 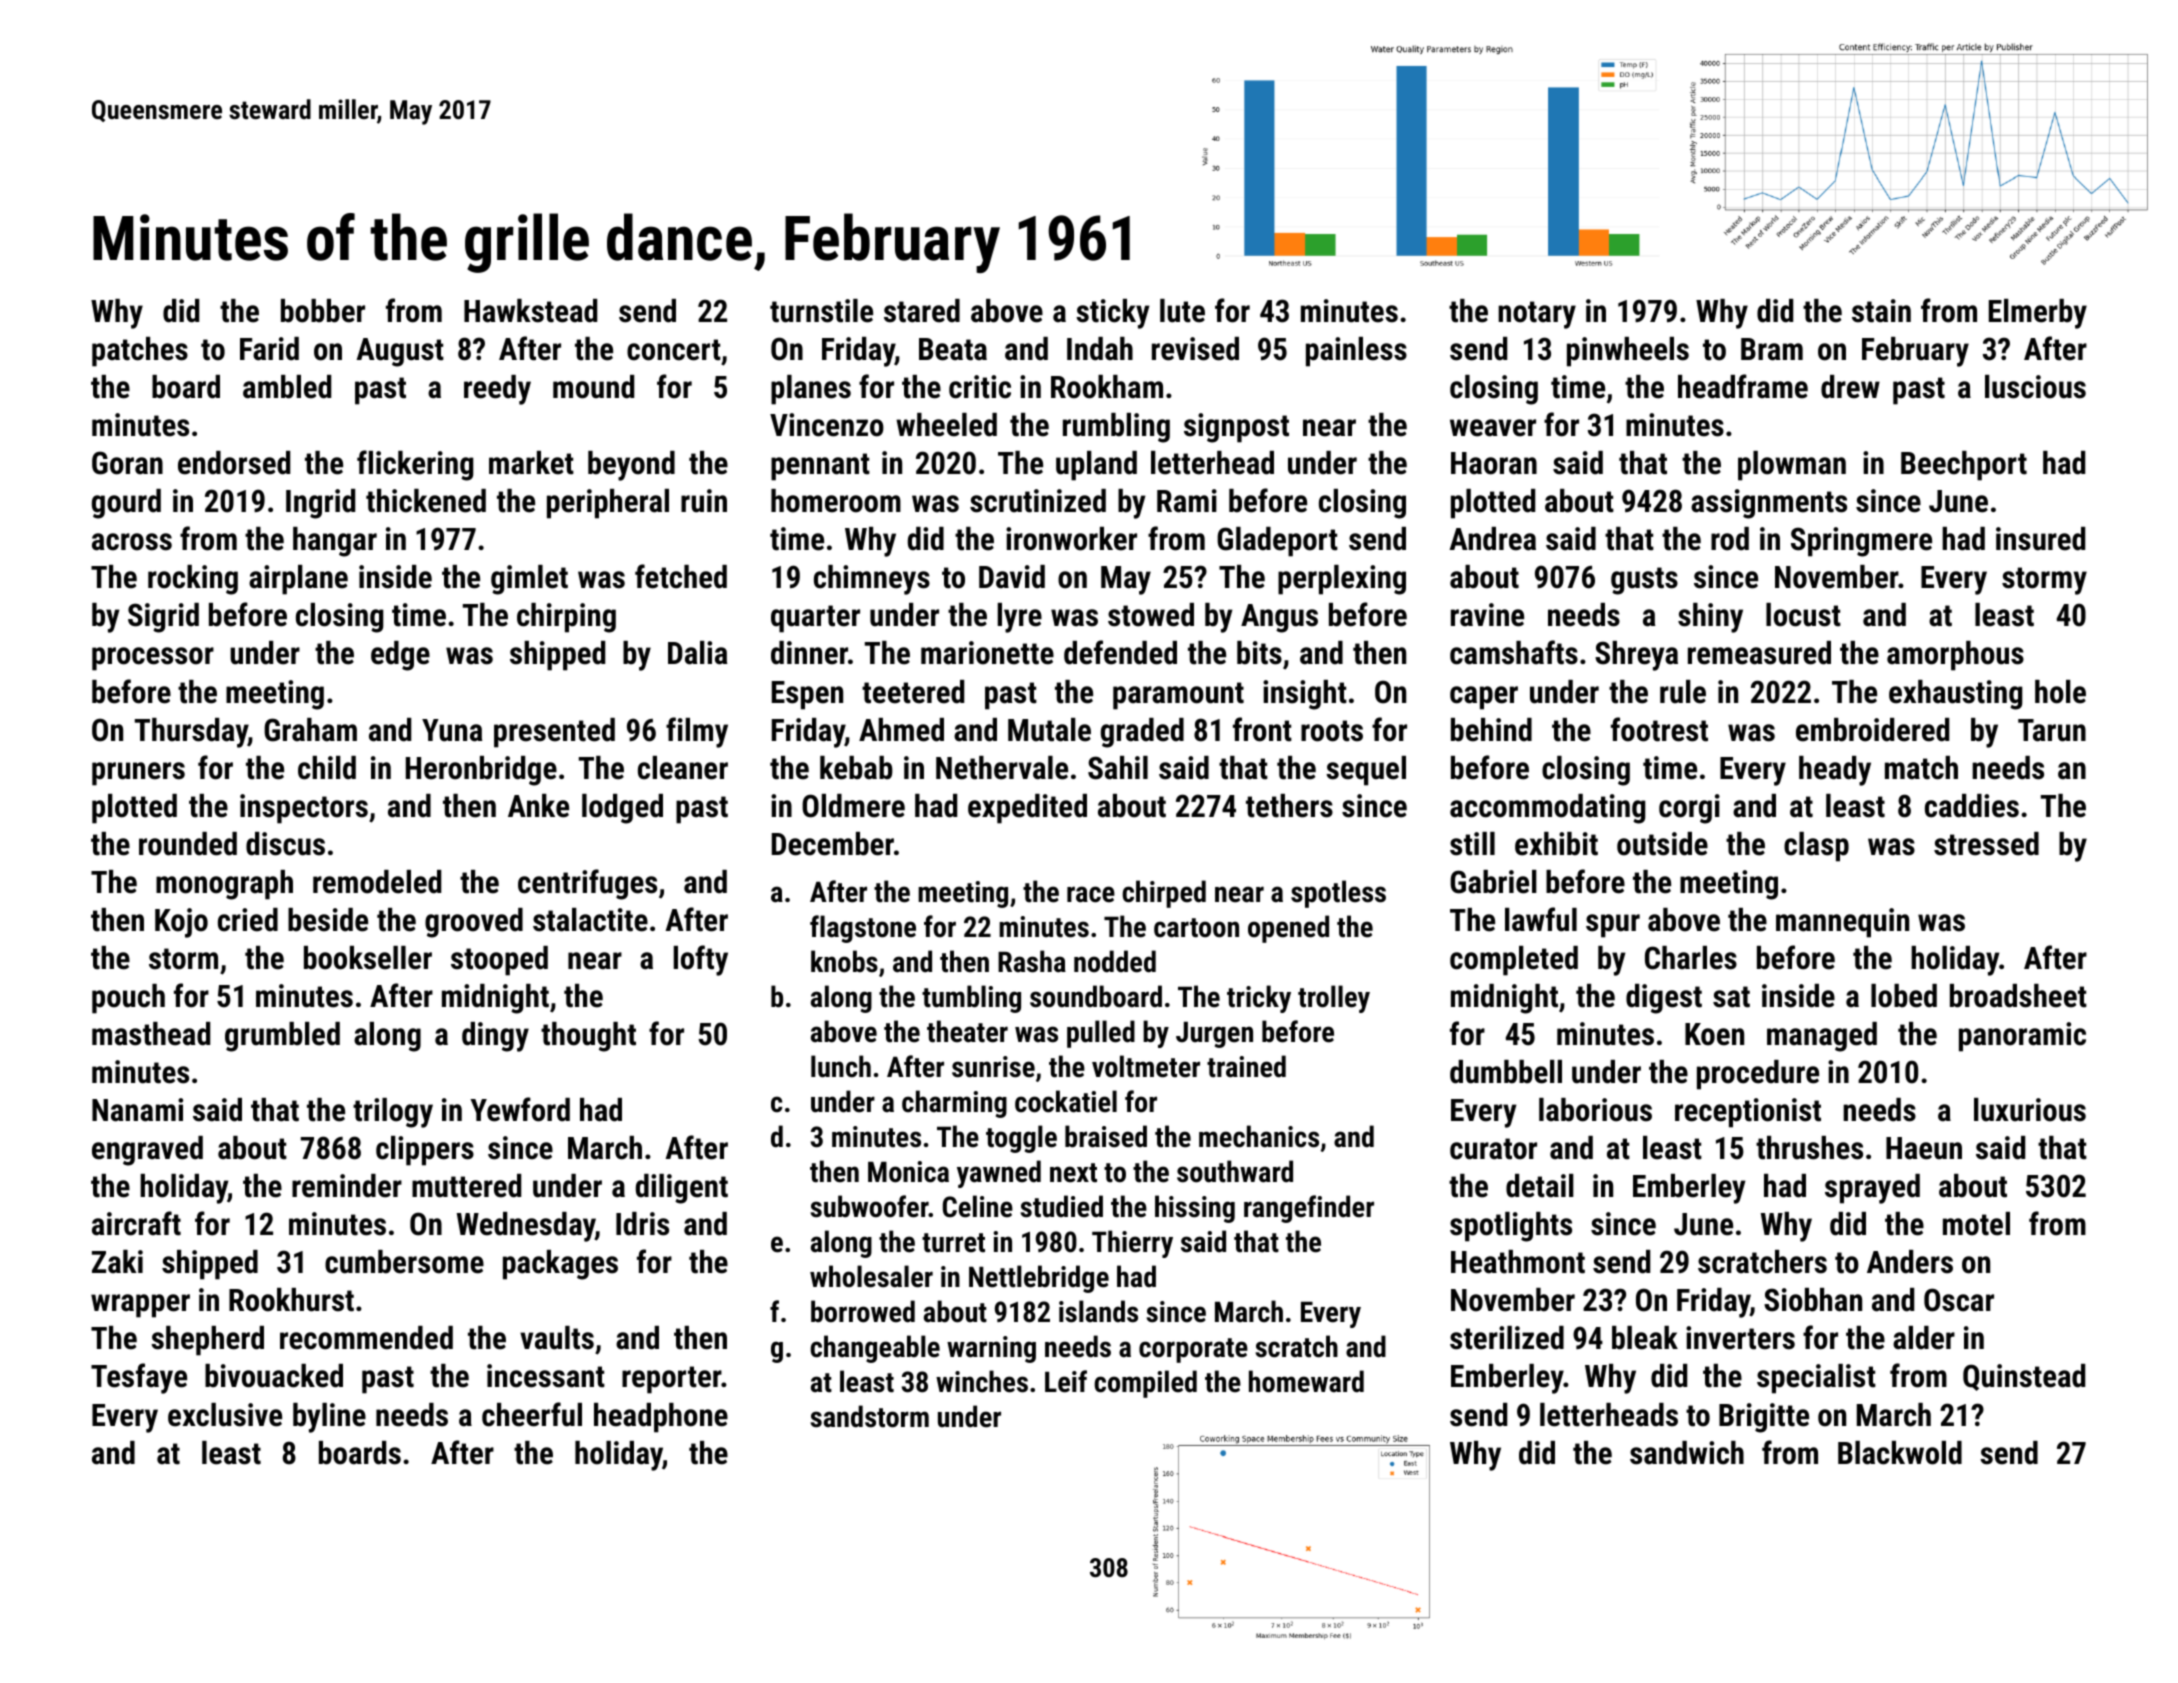 What do you see at coordinates (323, 311) in the page?
I see `bobber` at bounding box center [323, 311].
